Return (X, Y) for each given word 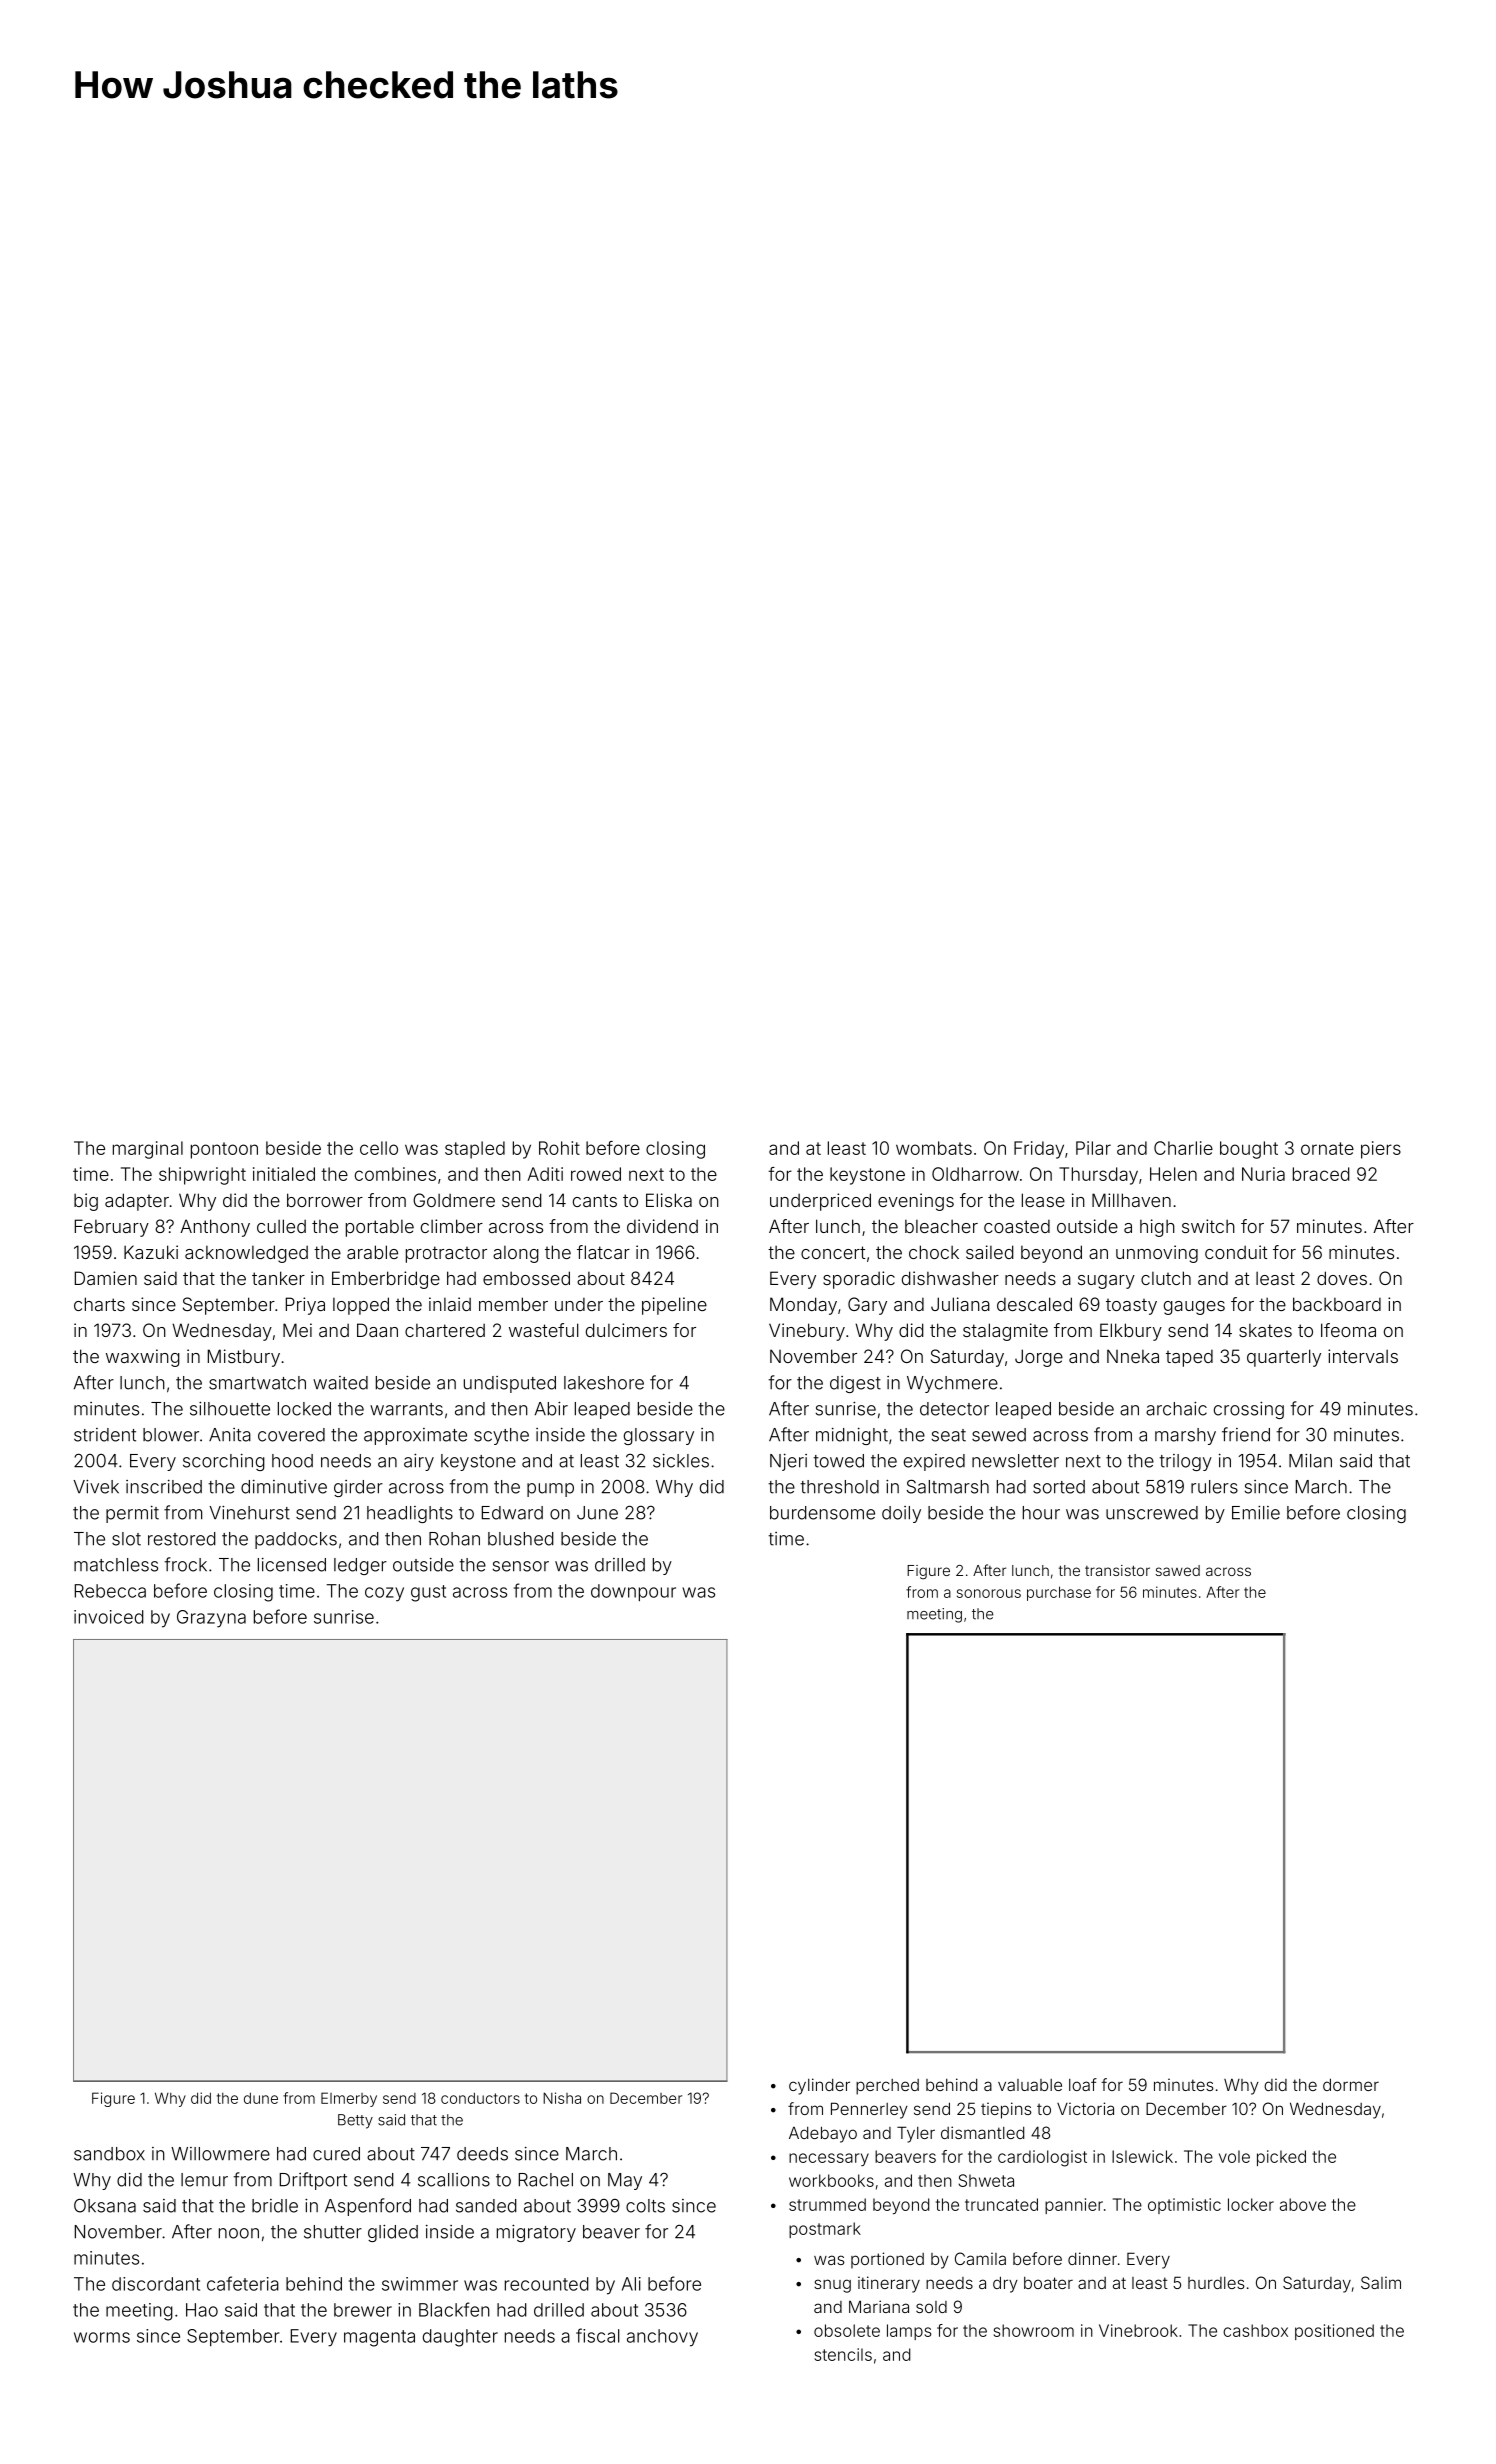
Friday (1039, 1150)
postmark (825, 2230)
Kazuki (151, 1252)
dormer (1351, 2084)
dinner (1092, 2258)
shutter (333, 2232)
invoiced (109, 1617)
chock (934, 1252)
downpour (633, 1592)
